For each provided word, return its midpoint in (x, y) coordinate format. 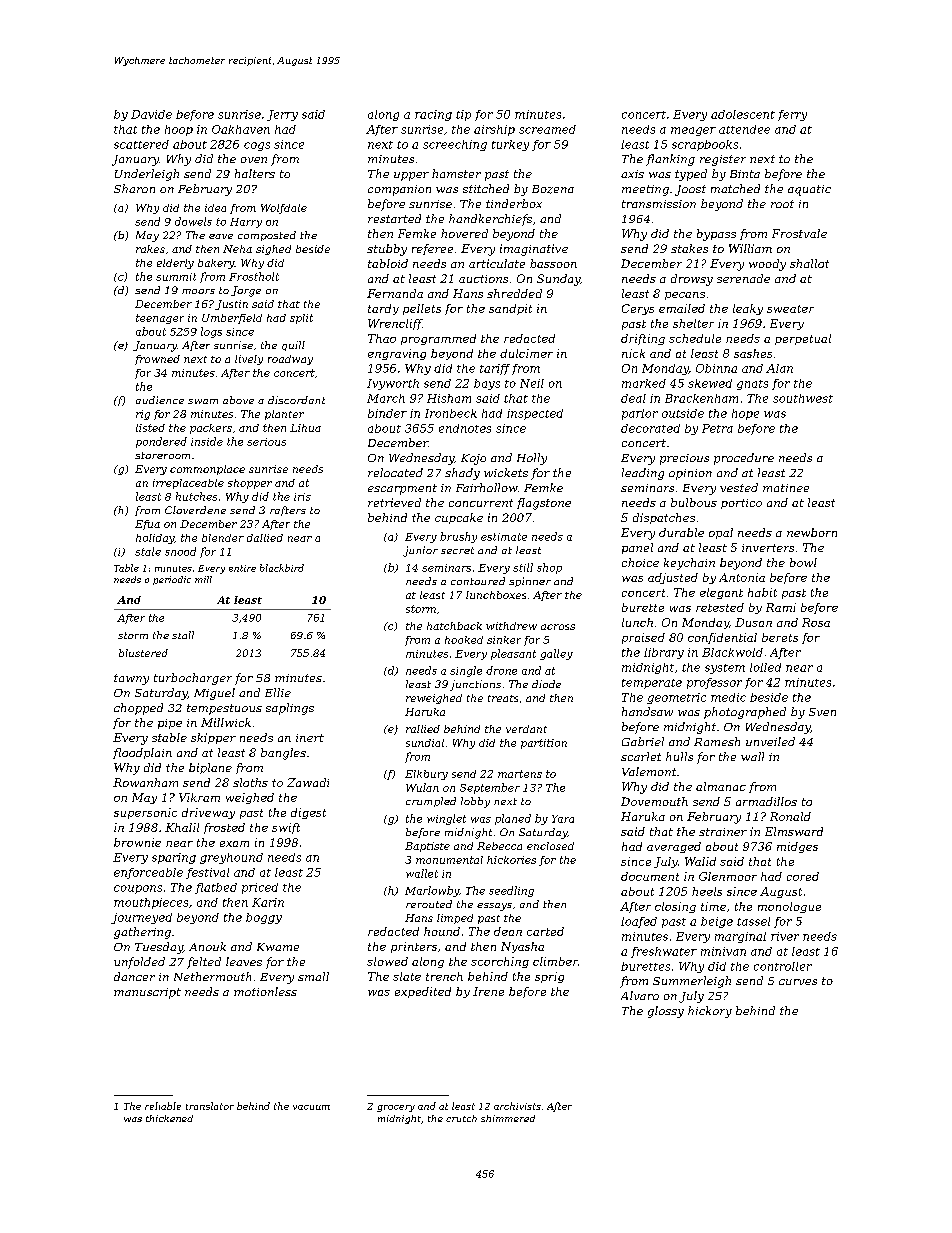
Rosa (816, 622)
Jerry (282, 115)
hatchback (454, 626)
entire (242, 568)
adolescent (743, 114)
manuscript (147, 993)
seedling (511, 891)
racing (433, 115)
